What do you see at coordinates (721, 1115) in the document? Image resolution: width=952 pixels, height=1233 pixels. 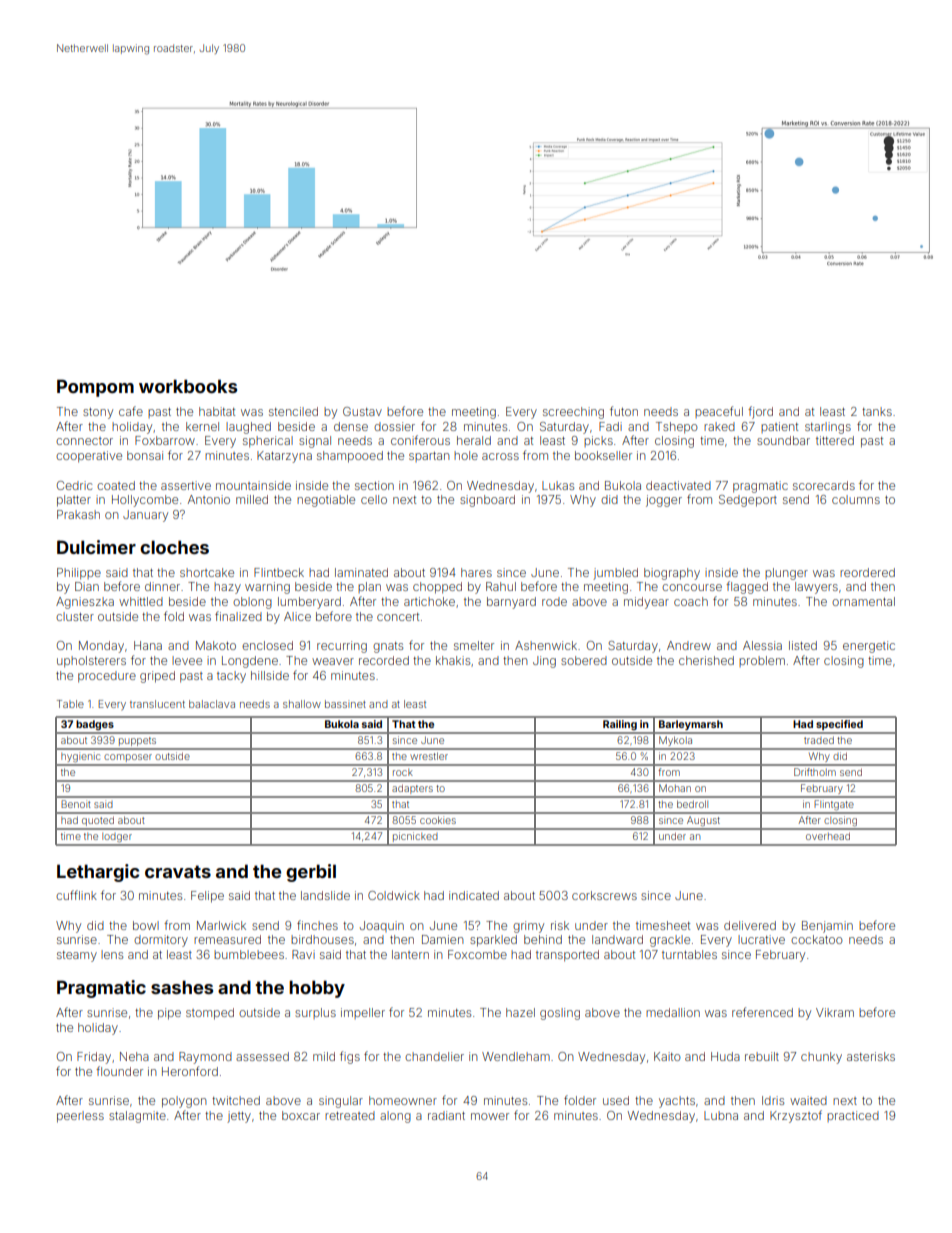 I see `Lubna` at bounding box center [721, 1115].
